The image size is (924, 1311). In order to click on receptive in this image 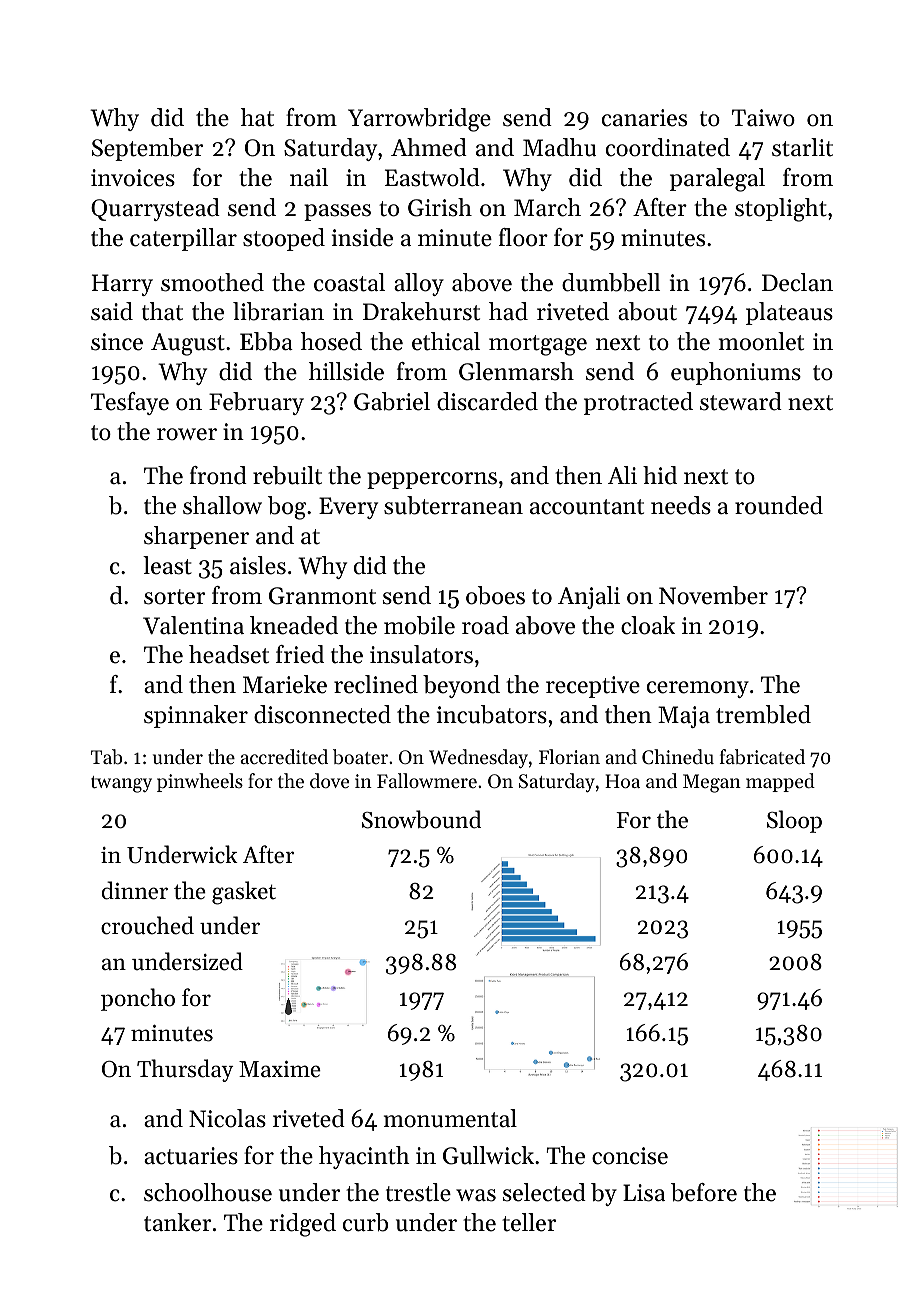, I will do `click(593, 687)`.
